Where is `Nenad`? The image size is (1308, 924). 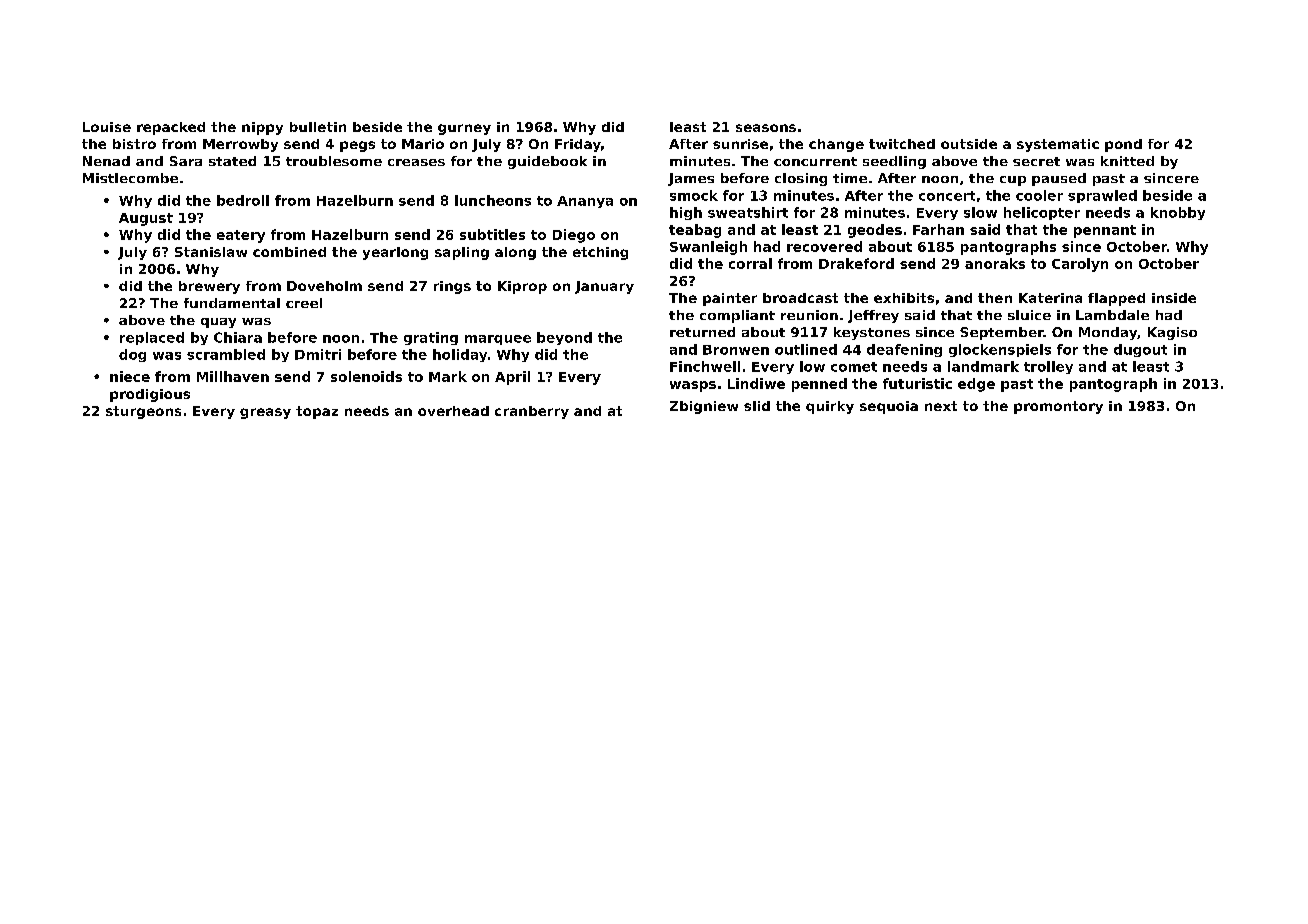 Nenad is located at coordinates (106, 161).
